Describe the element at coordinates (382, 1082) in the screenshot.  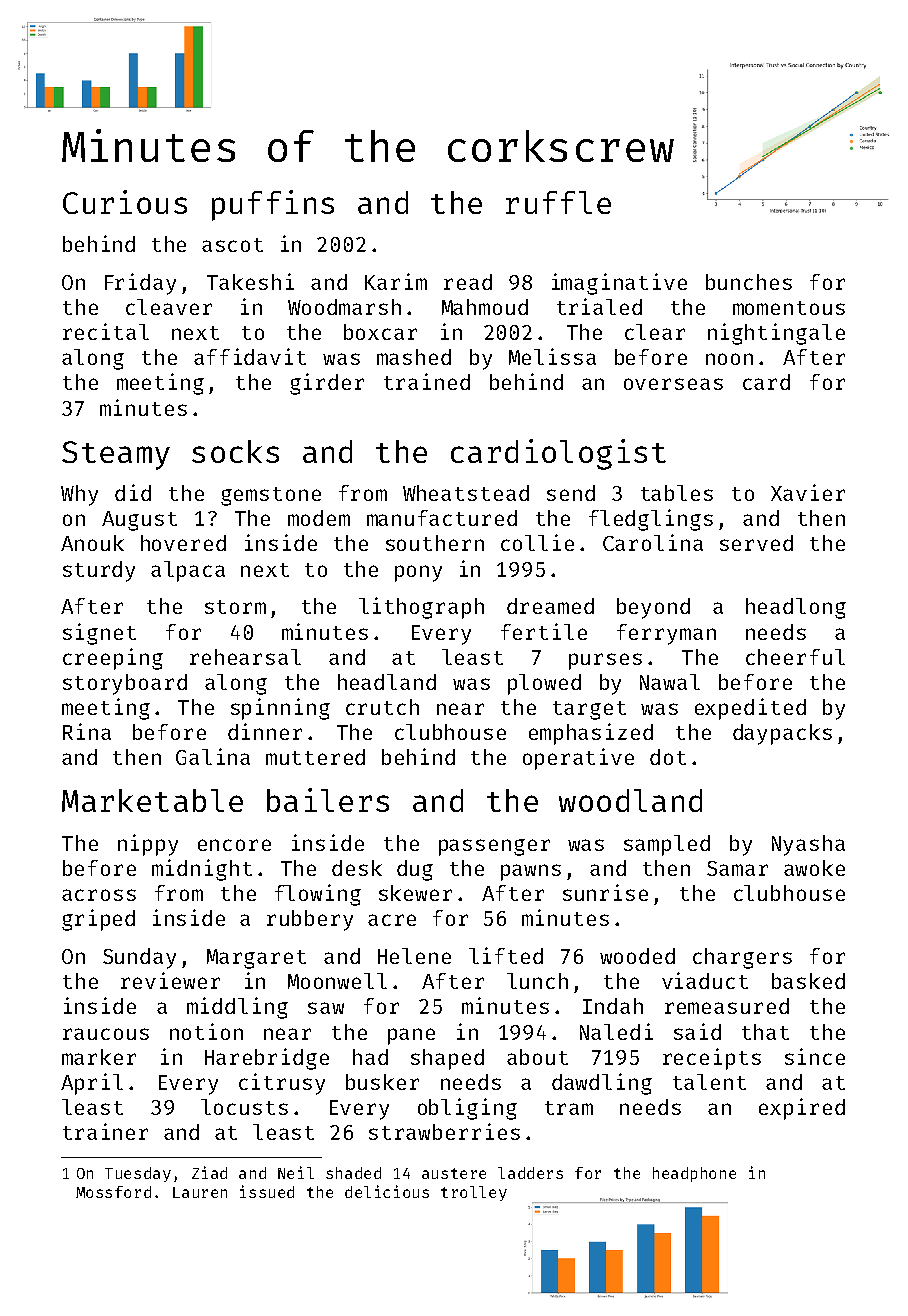
I see `busker` at that location.
